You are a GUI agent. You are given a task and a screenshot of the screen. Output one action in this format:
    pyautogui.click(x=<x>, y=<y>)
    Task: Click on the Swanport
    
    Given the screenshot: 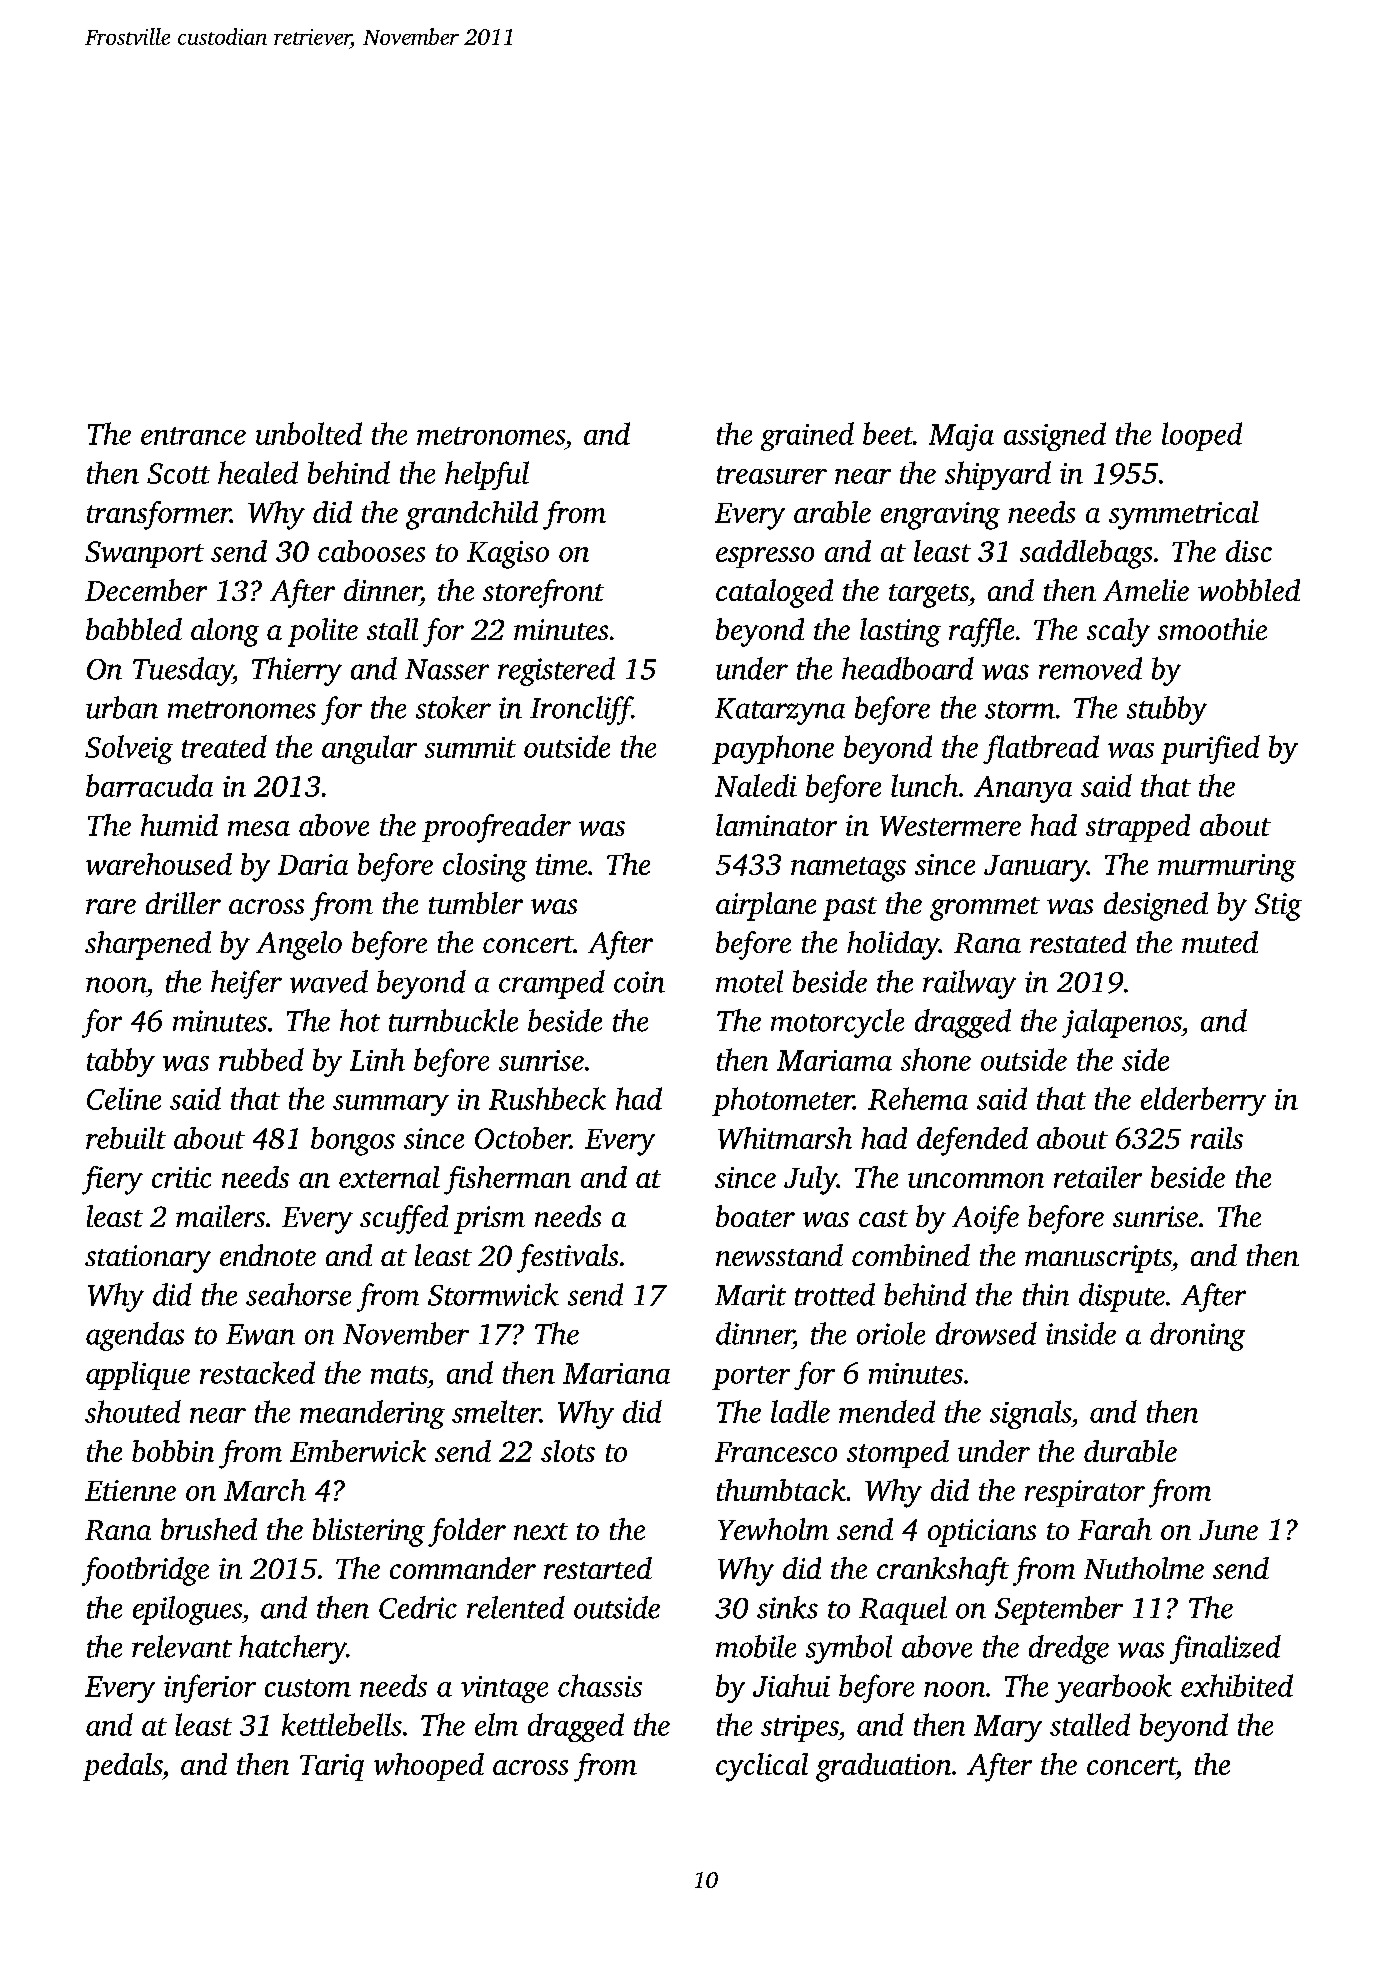 What is the action you would take?
    pyautogui.click(x=144, y=554)
